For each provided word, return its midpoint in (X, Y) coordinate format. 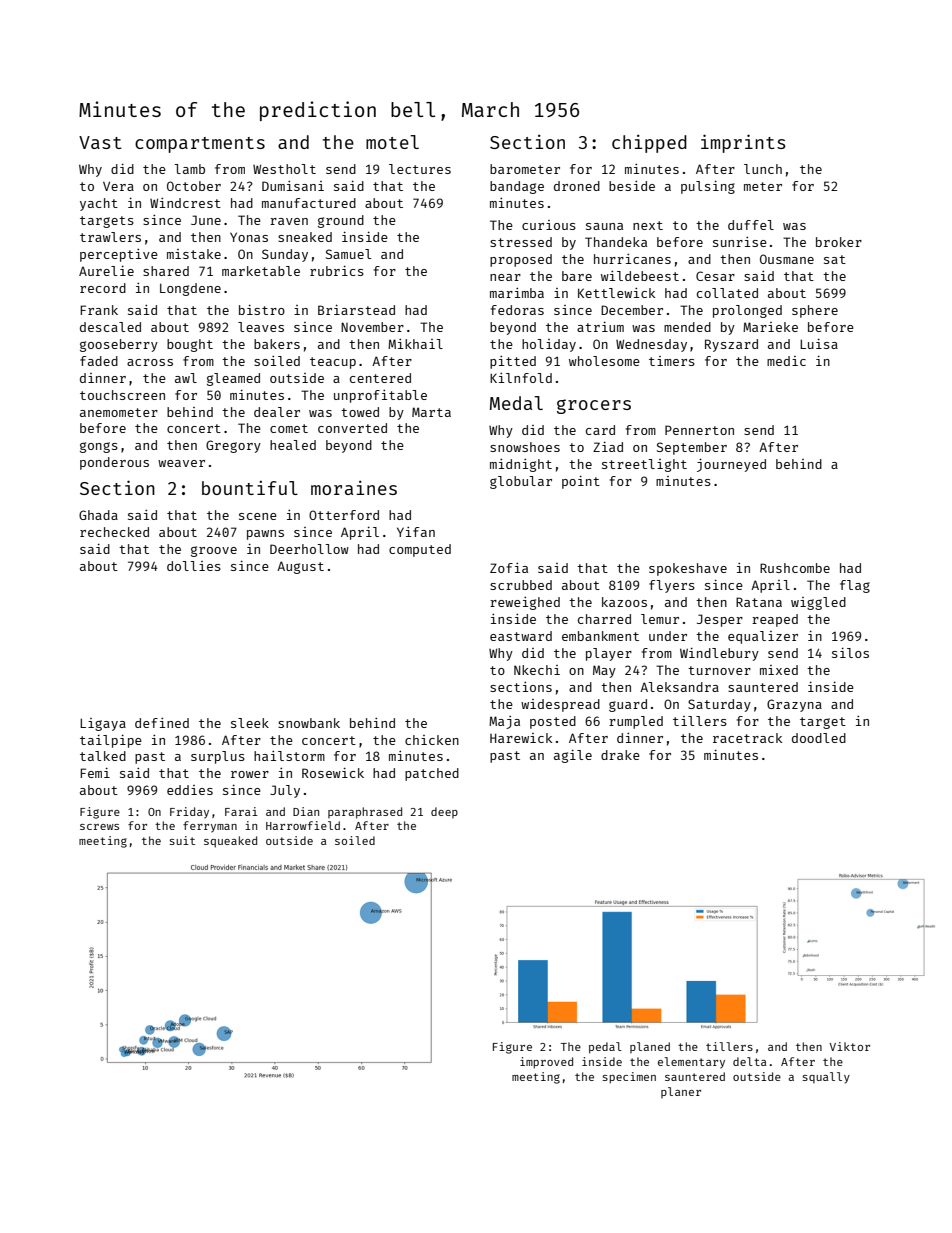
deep (444, 812)
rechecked (114, 532)
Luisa (819, 343)
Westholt (284, 169)
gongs (99, 447)
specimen (629, 1078)
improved (546, 1063)
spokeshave (688, 569)
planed (650, 1047)
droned (577, 186)
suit (182, 840)
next (648, 225)
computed (420, 550)
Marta (431, 412)
